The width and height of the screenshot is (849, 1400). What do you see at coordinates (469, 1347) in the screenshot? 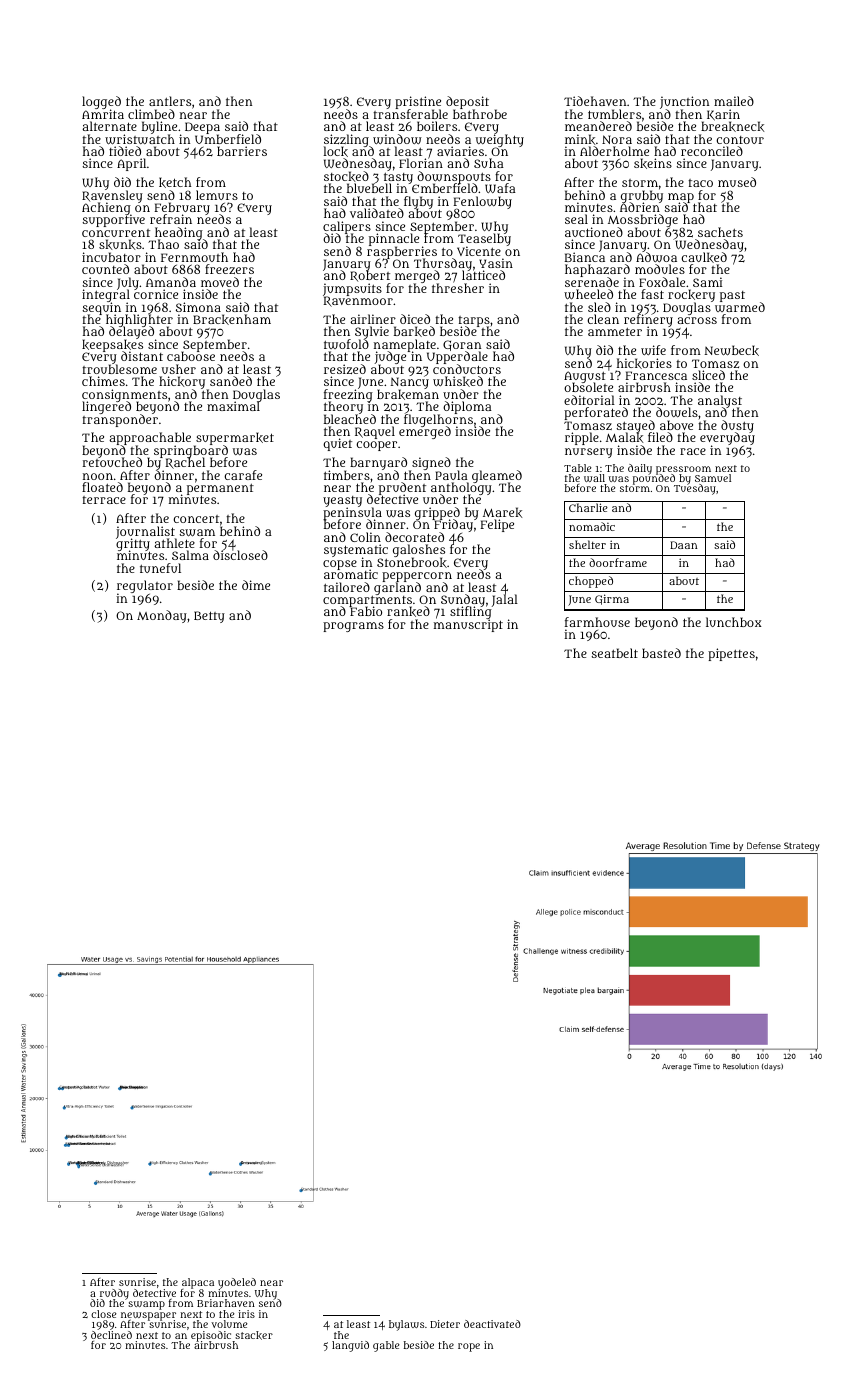
I see `rope` at bounding box center [469, 1347].
